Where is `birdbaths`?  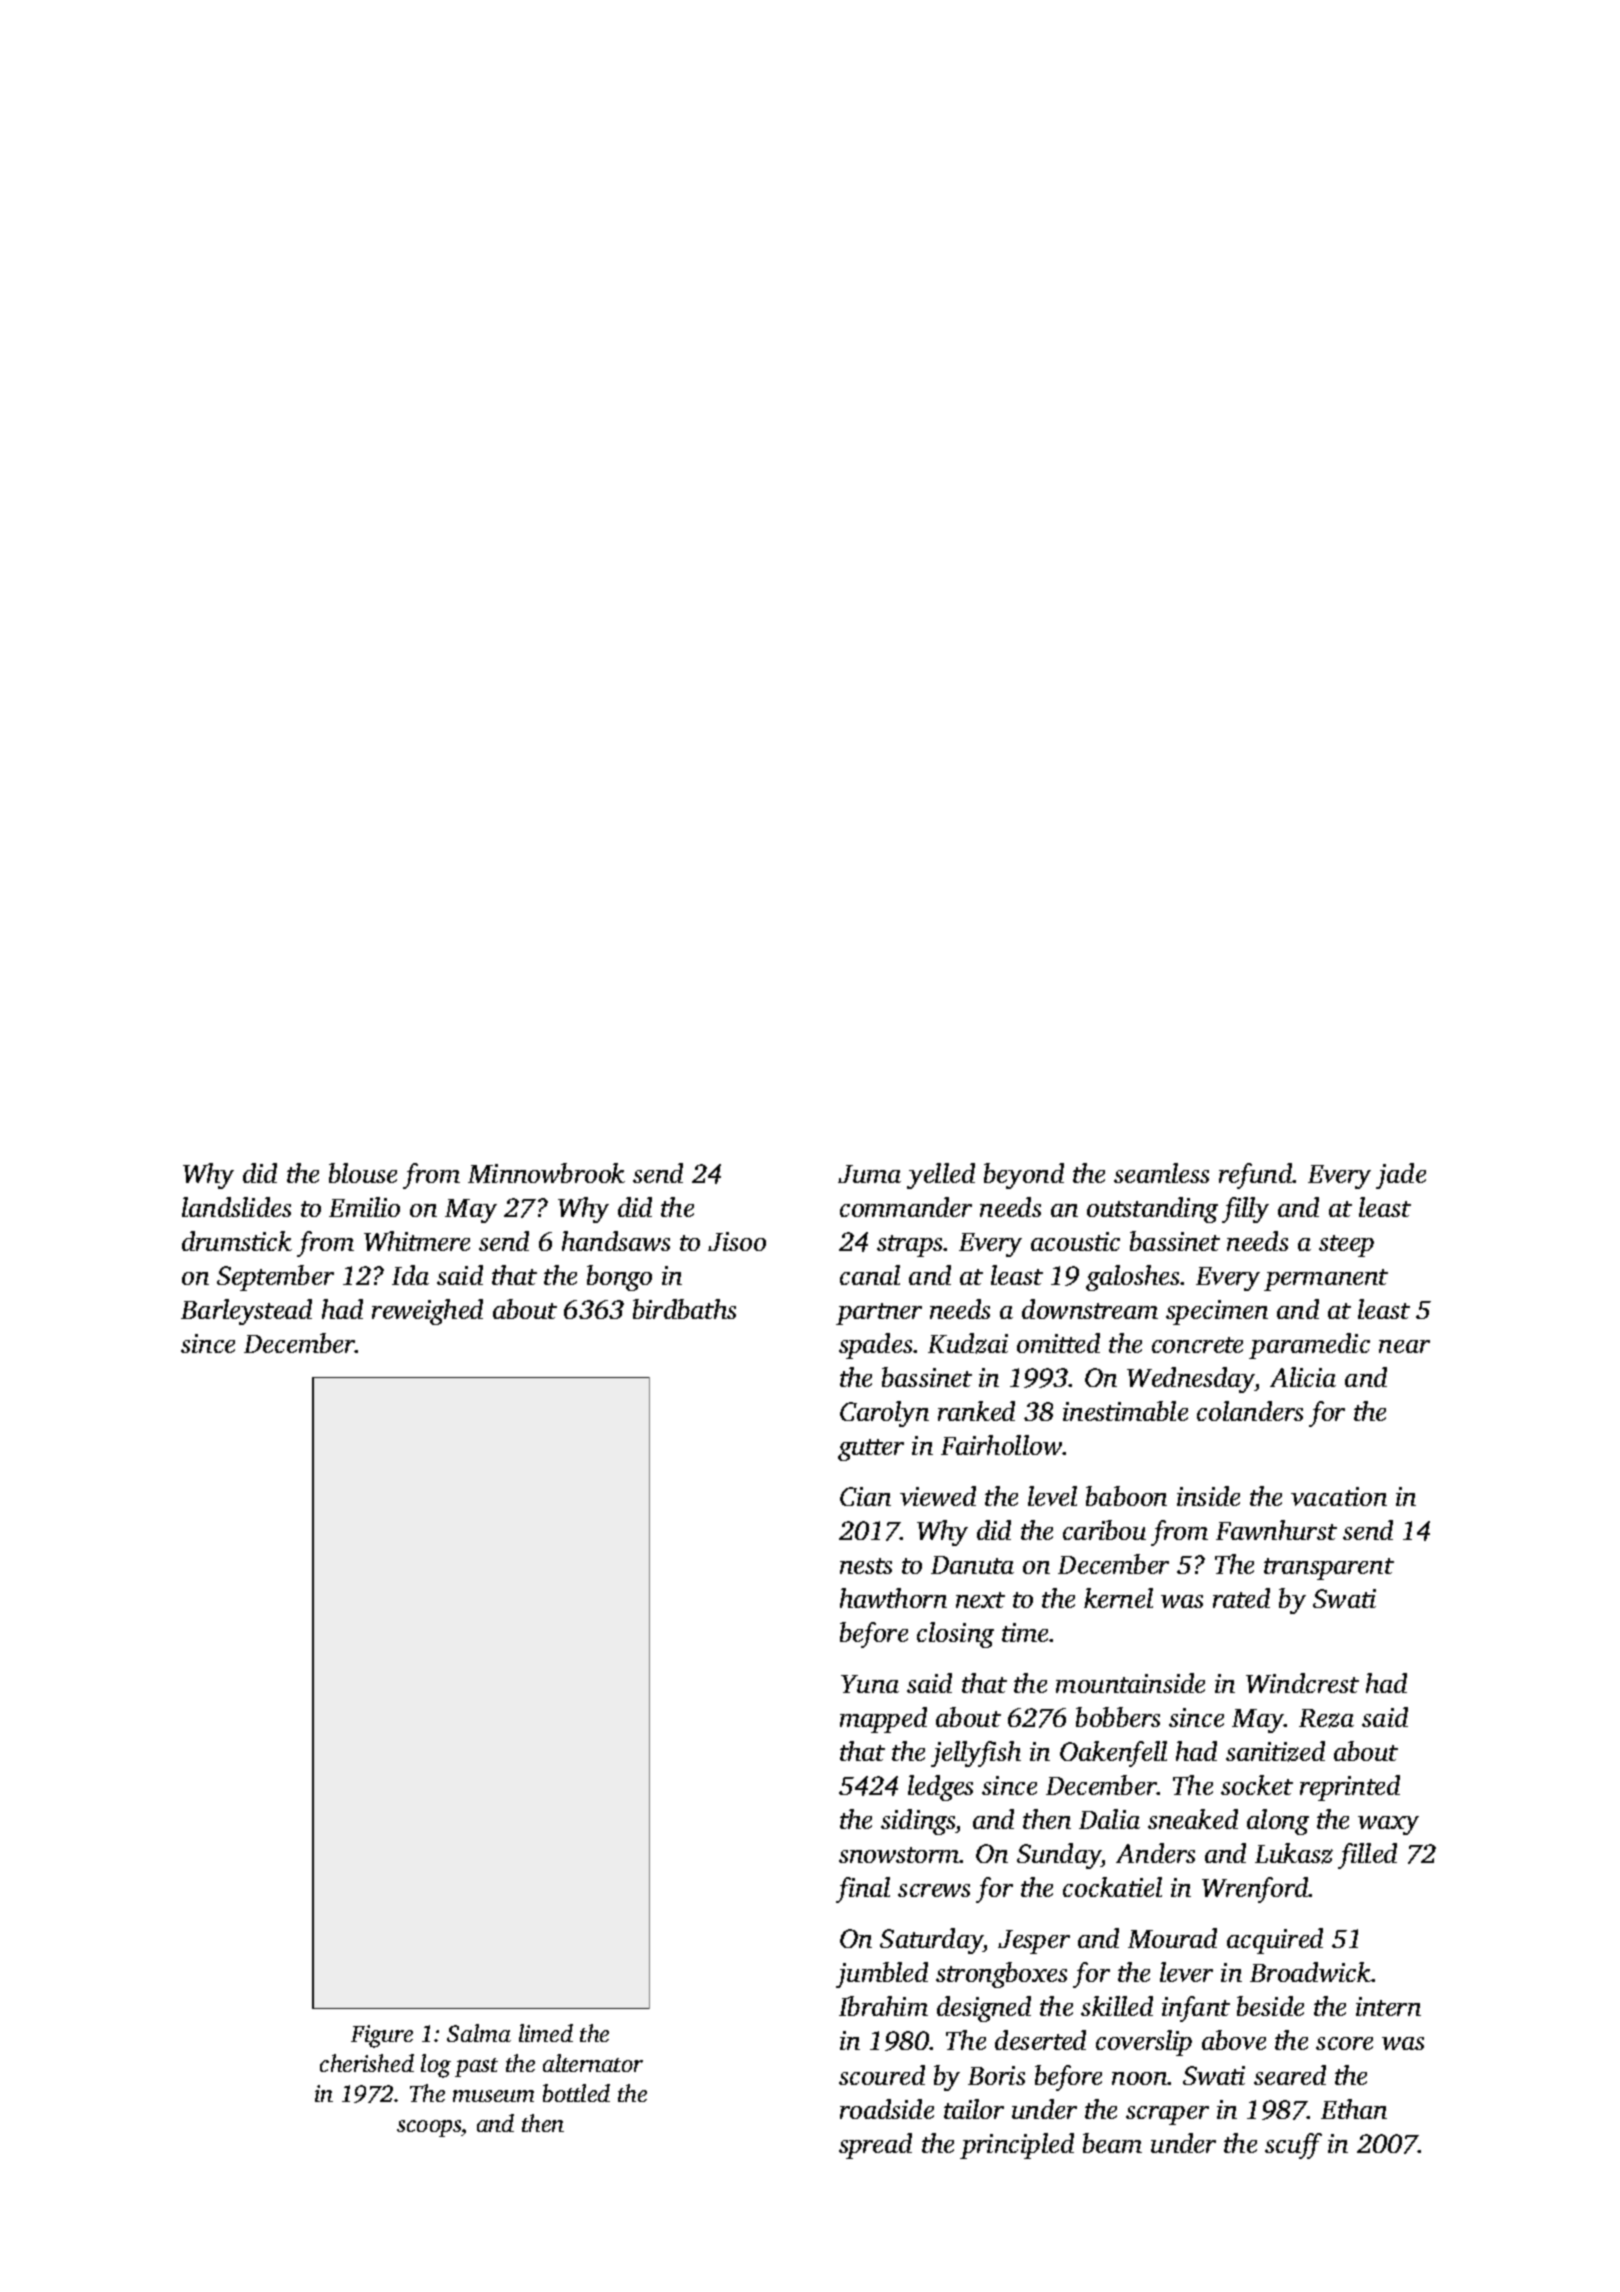
birdbaths is located at coordinates (684, 1309).
